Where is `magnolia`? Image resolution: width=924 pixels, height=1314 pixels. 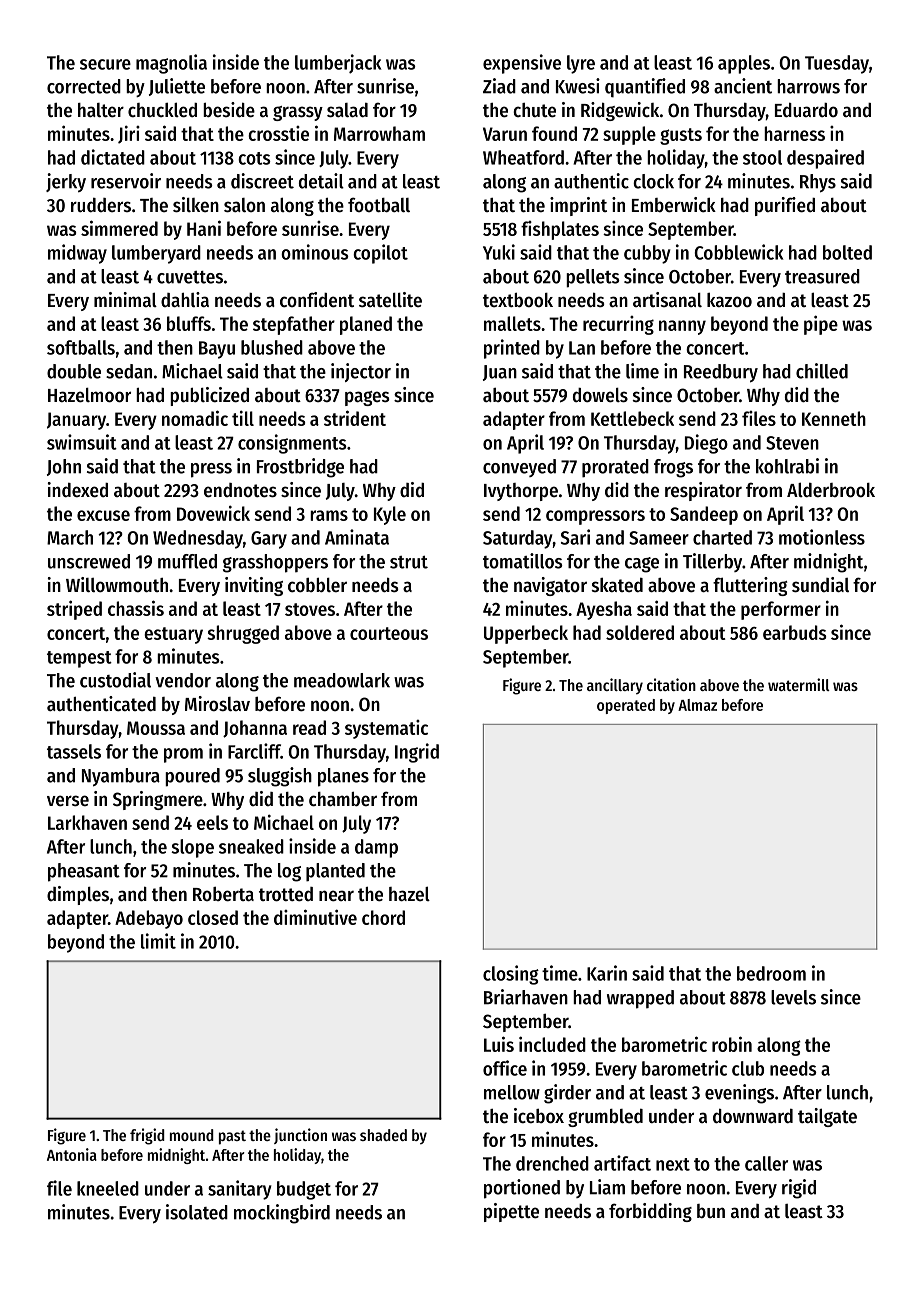 magnolia is located at coordinates (171, 64).
